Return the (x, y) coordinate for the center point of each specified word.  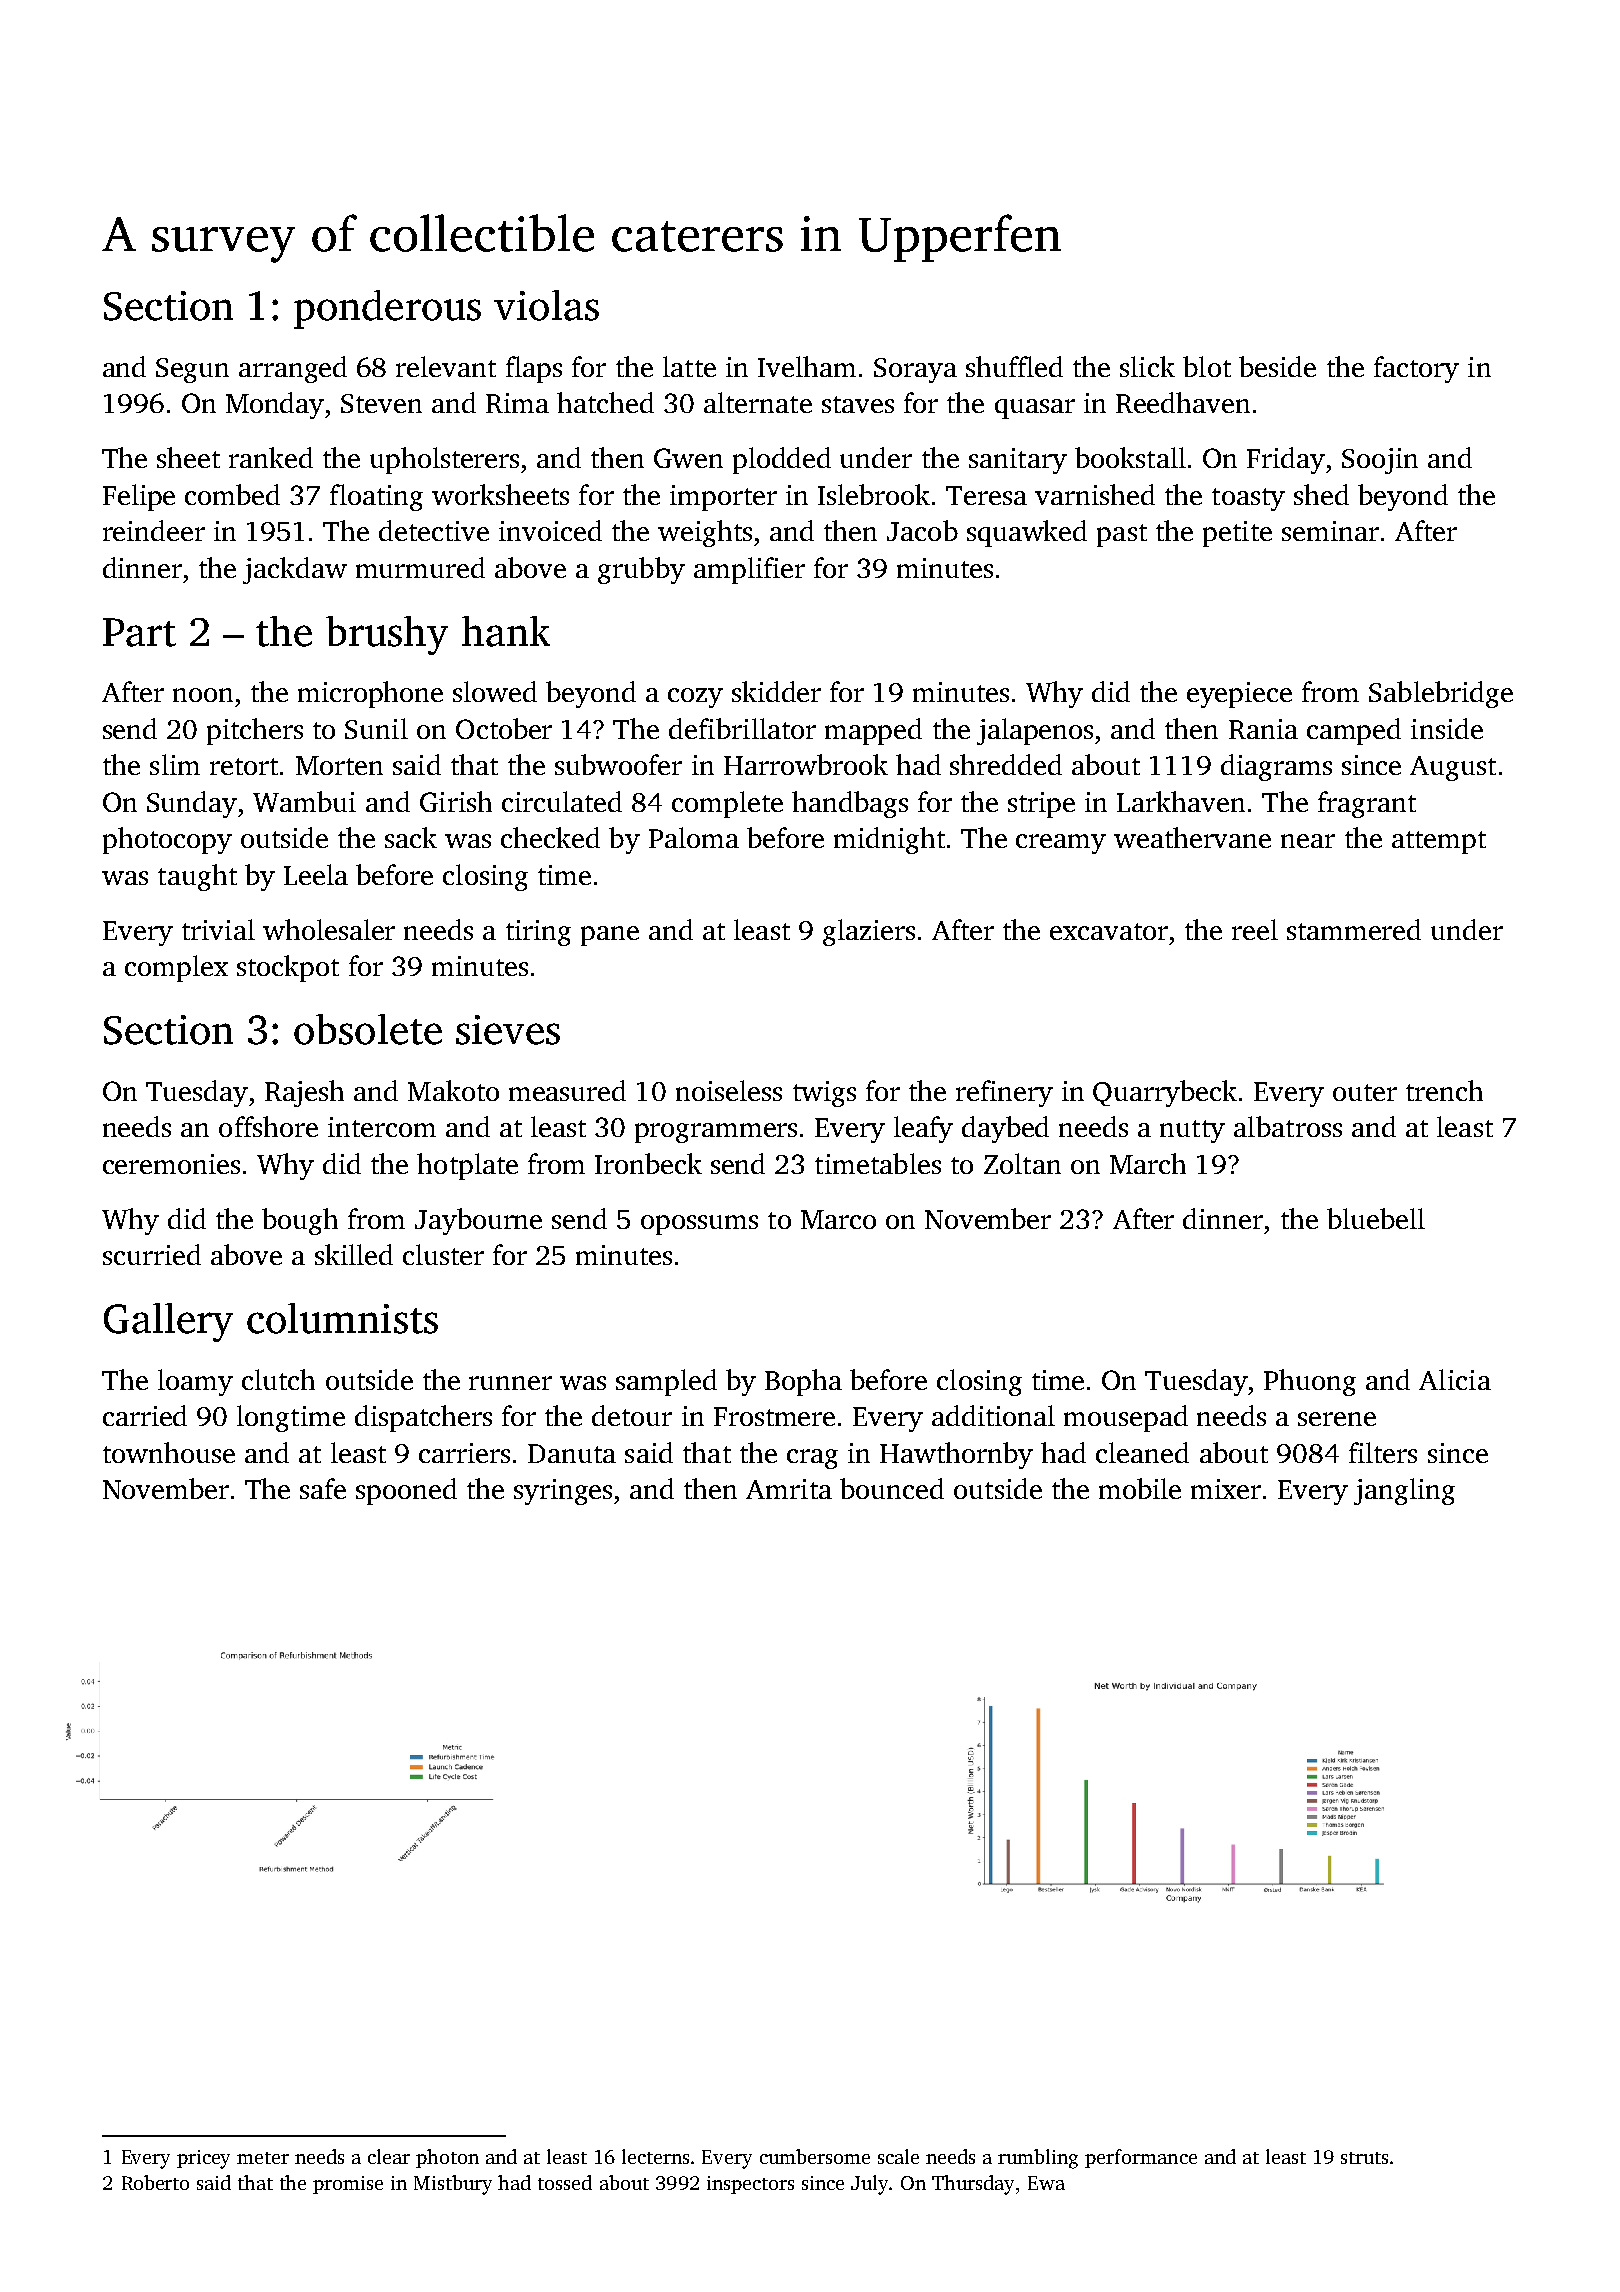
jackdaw (295, 570)
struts (1364, 2158)
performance (1141, 2158)
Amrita (789, 1489)
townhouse (169, 1452)
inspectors (750, 2185)
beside (1277, 366)
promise (348, 2185)
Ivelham (807, 366)
